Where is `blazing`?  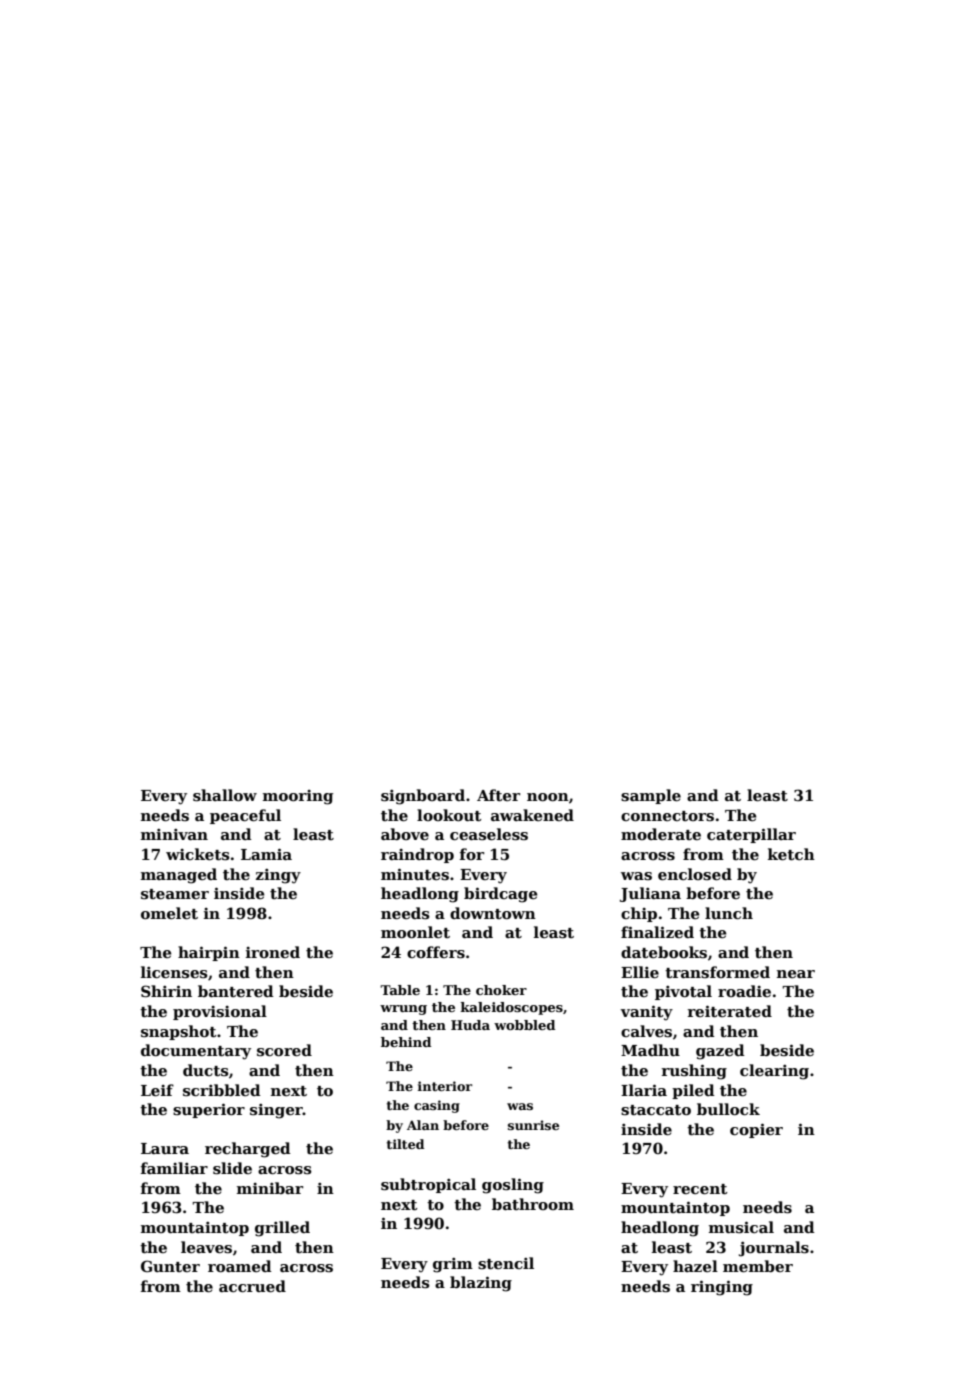
blazing is located at coordinates (481, 1284).
